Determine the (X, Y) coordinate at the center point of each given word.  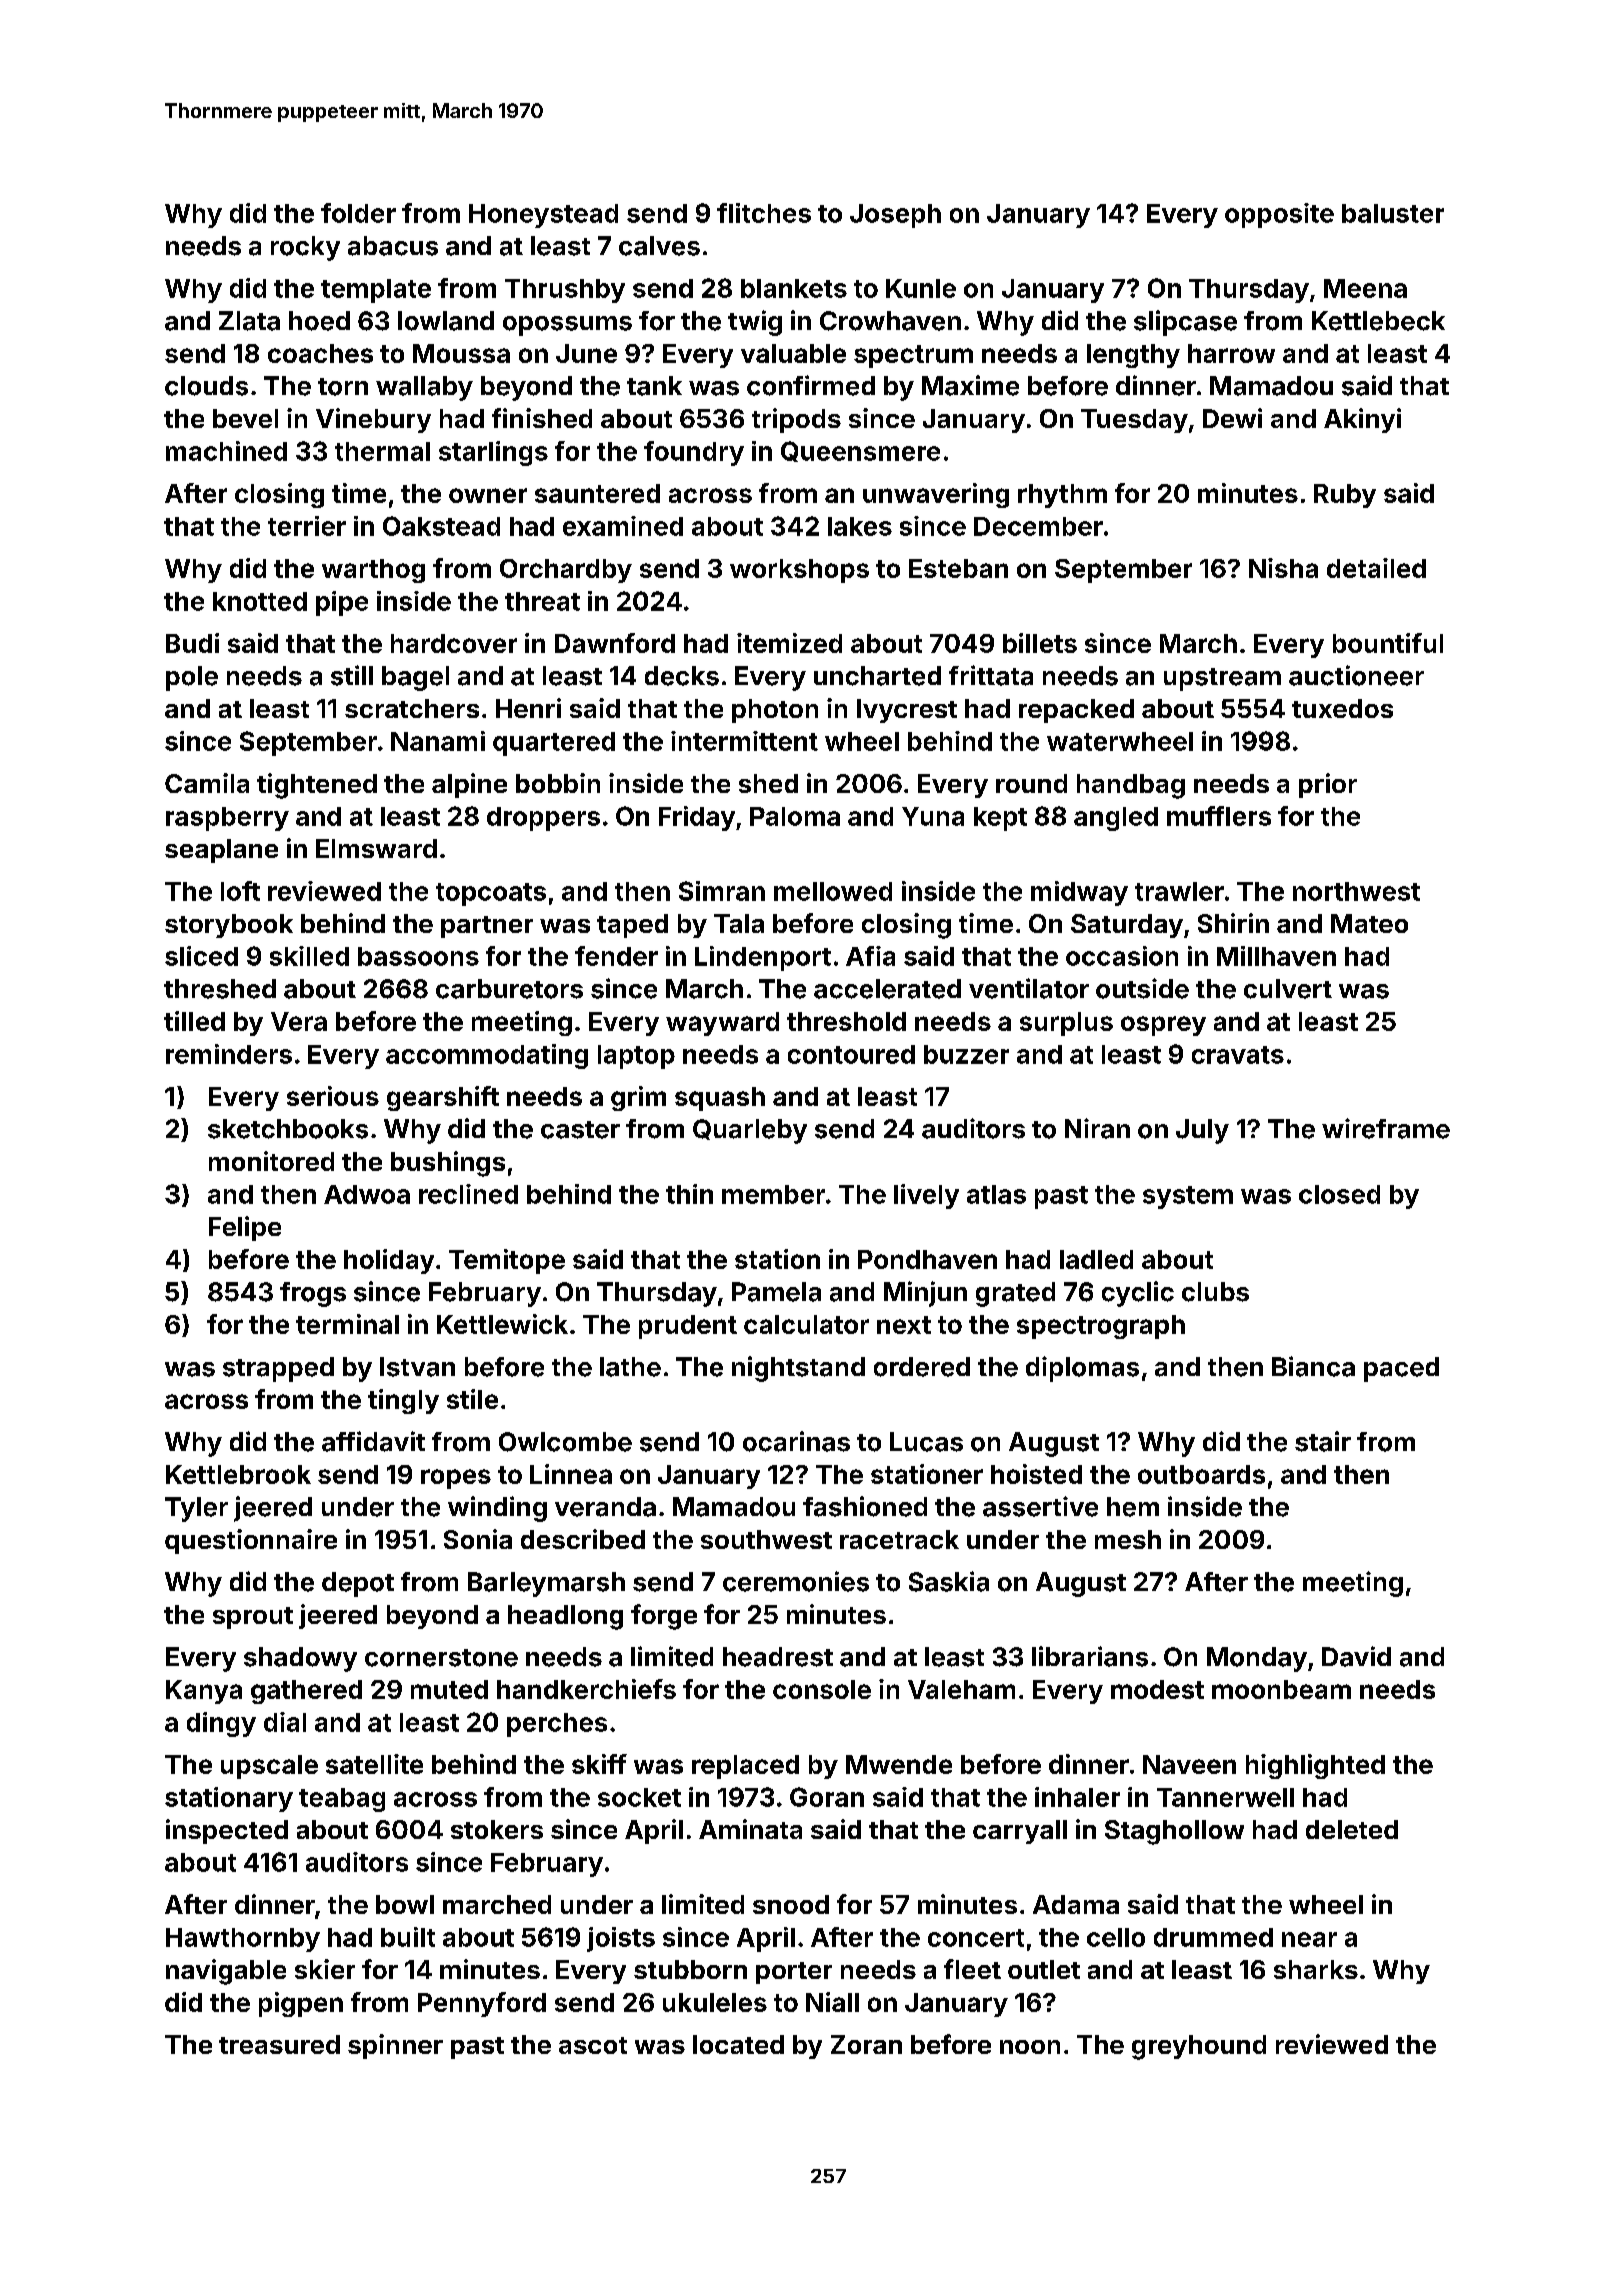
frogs (313, 1294)
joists (621, 1939)
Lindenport (763, 958)
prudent (688, 1327)
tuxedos (1342, 708)
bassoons (418, 956)
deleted (1352, 1829)
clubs (1215, 1292)
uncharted (877, 676)
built (408, 1937)
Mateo (1369, 923)
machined (226, 451)
